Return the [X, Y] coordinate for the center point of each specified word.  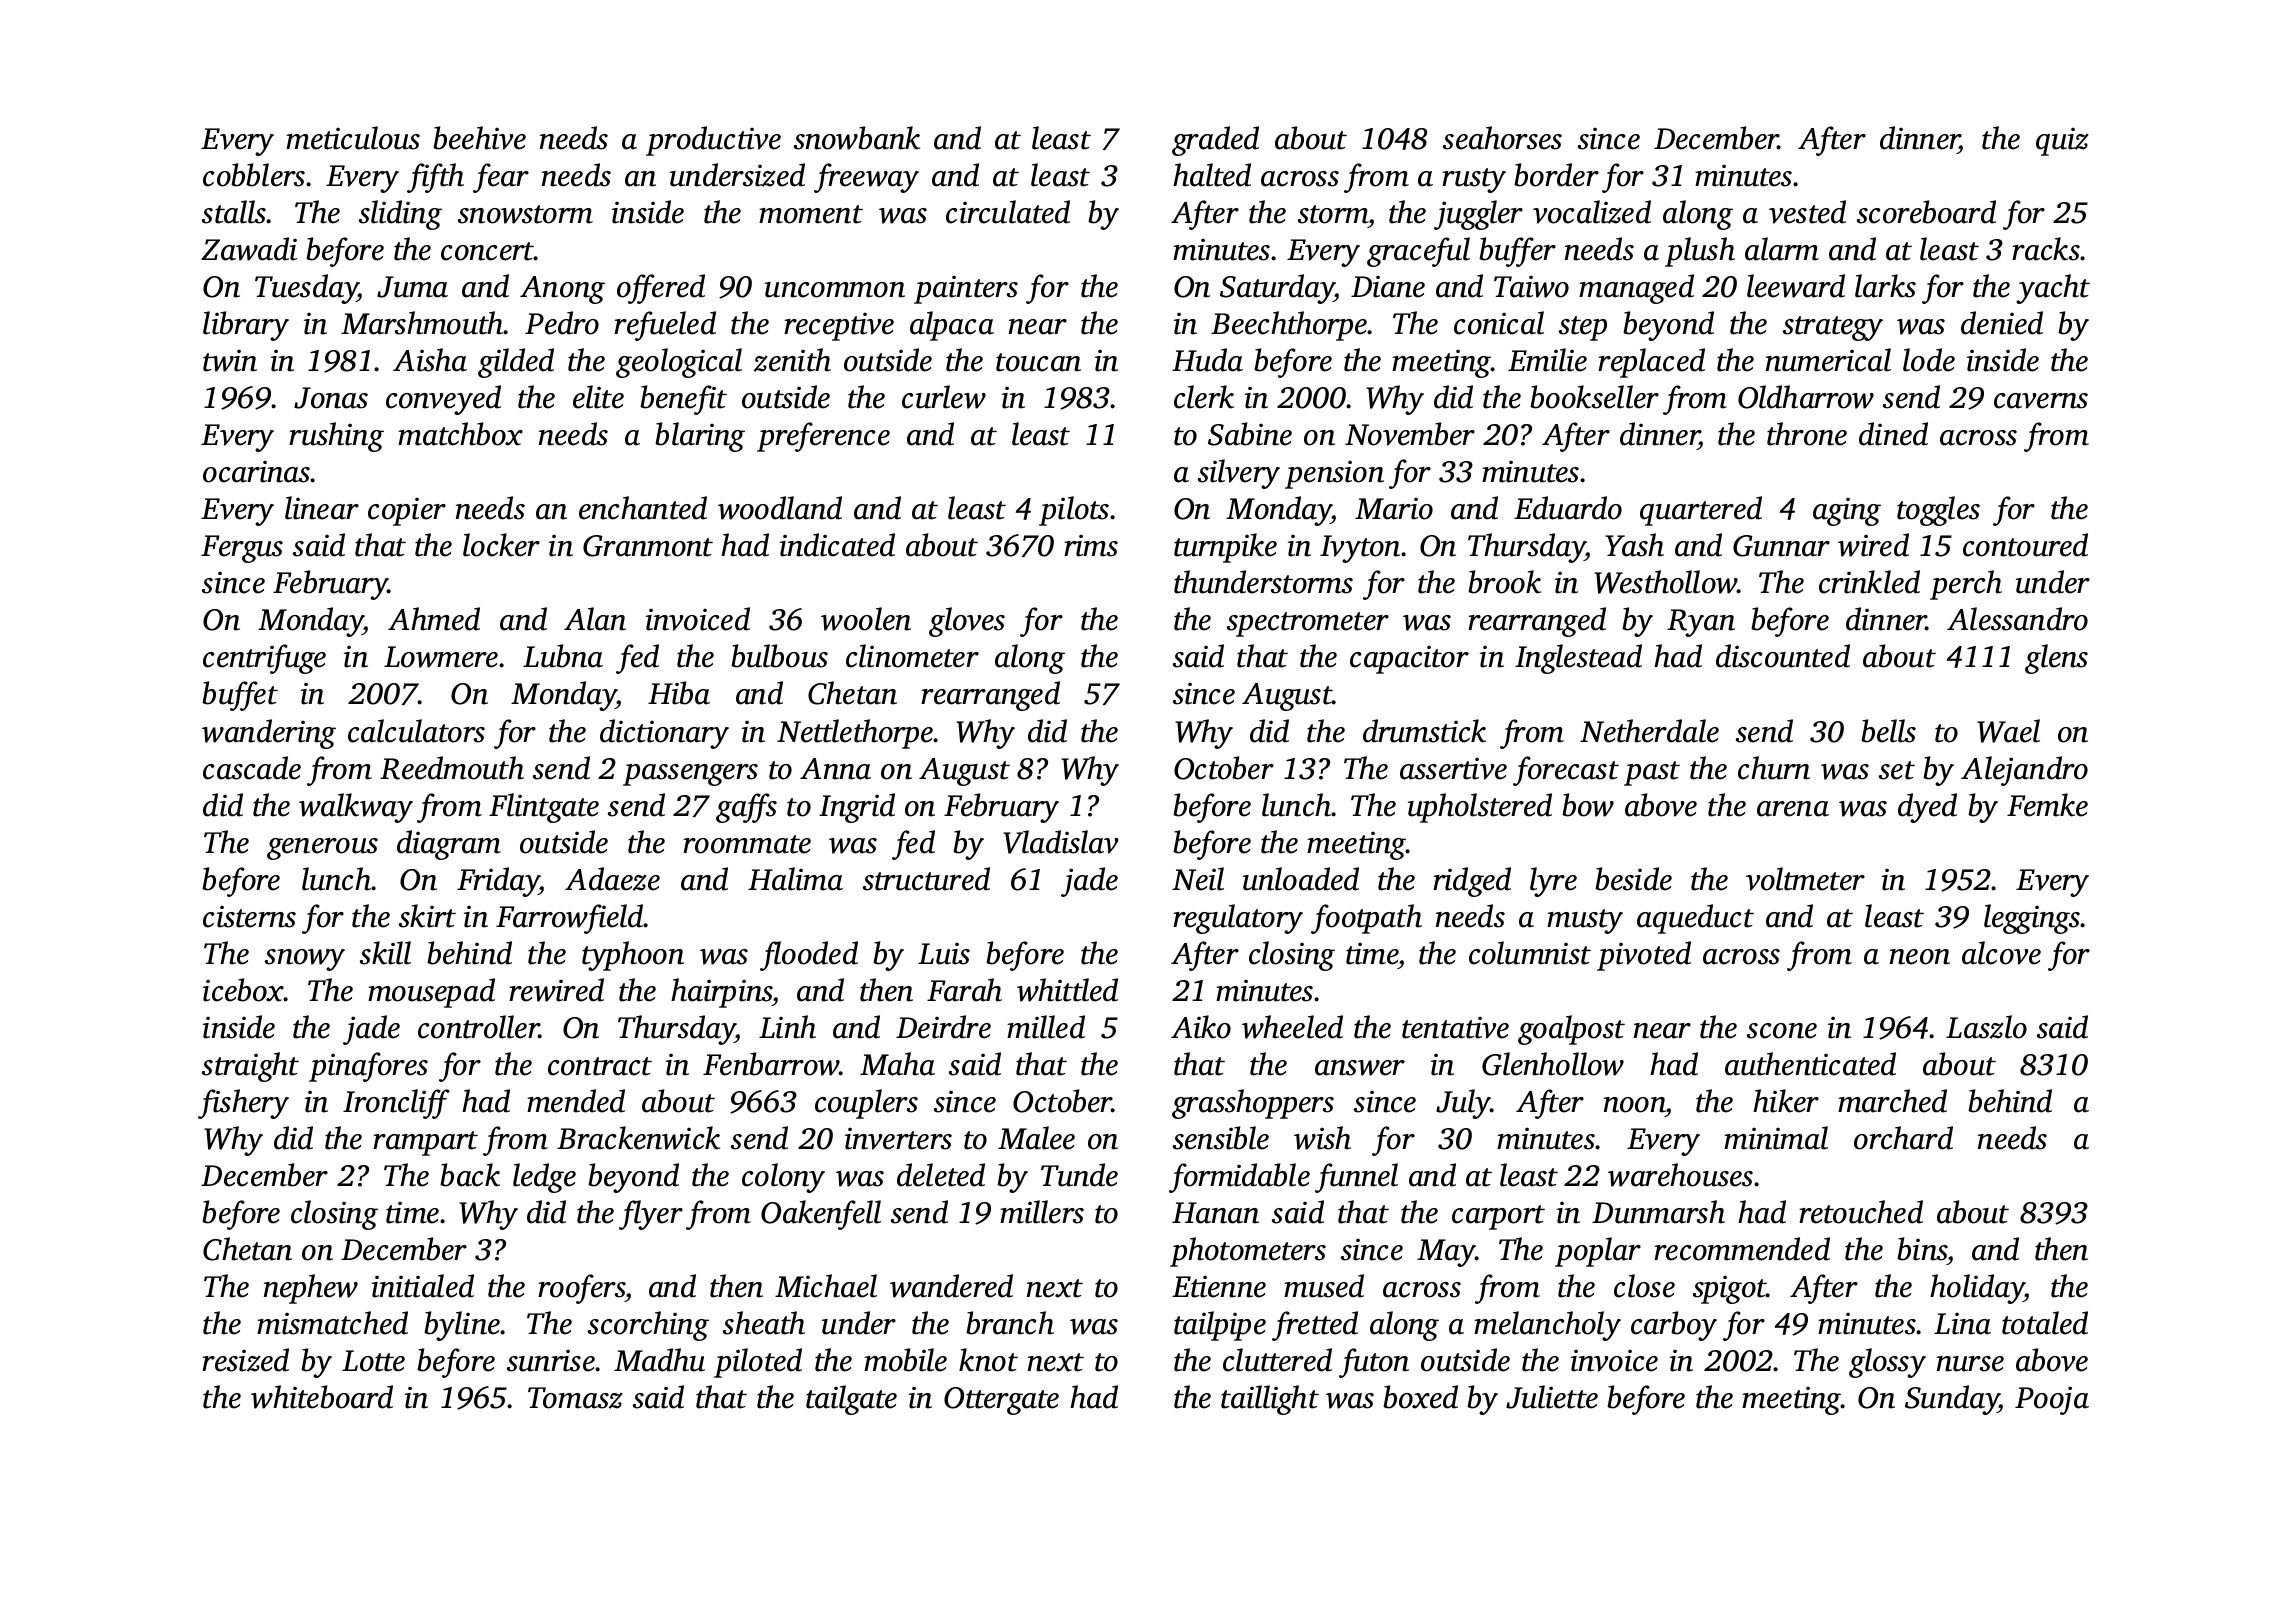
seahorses [1502, 138]
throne [1807, 434]
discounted [1783, 656]
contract [600, 1066]
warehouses [1680, 1175]
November [1410, 434]
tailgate [851, 1400]
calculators [416, 731]
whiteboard [322, 1397]
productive [713, 141]
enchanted [643, 508]
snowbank [857, 138]
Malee [1036, 1138]
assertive [1453, 768]
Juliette [1552, 1397]
